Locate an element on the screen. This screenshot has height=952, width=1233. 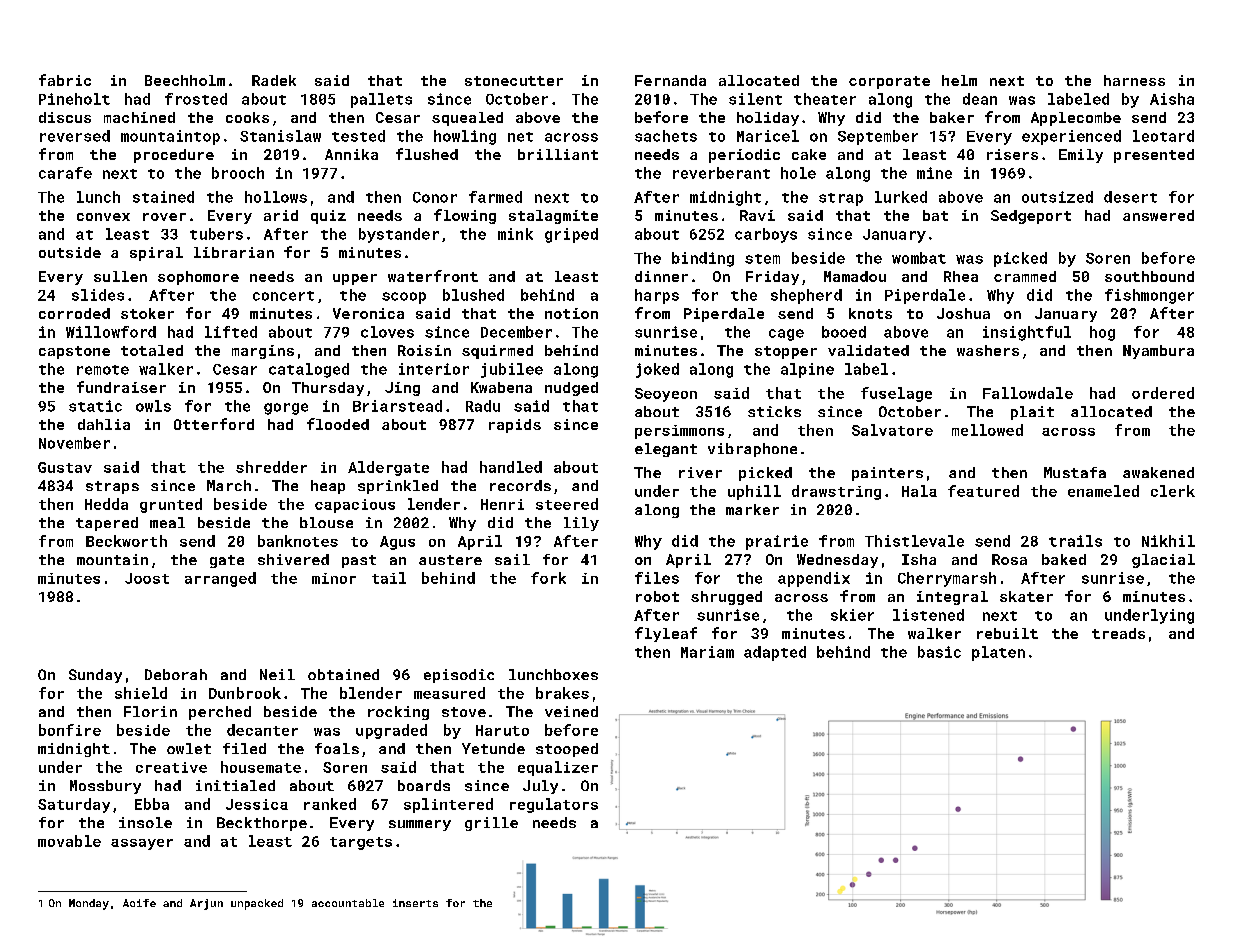
Thistlevale is located at coordinates (914, 541).
